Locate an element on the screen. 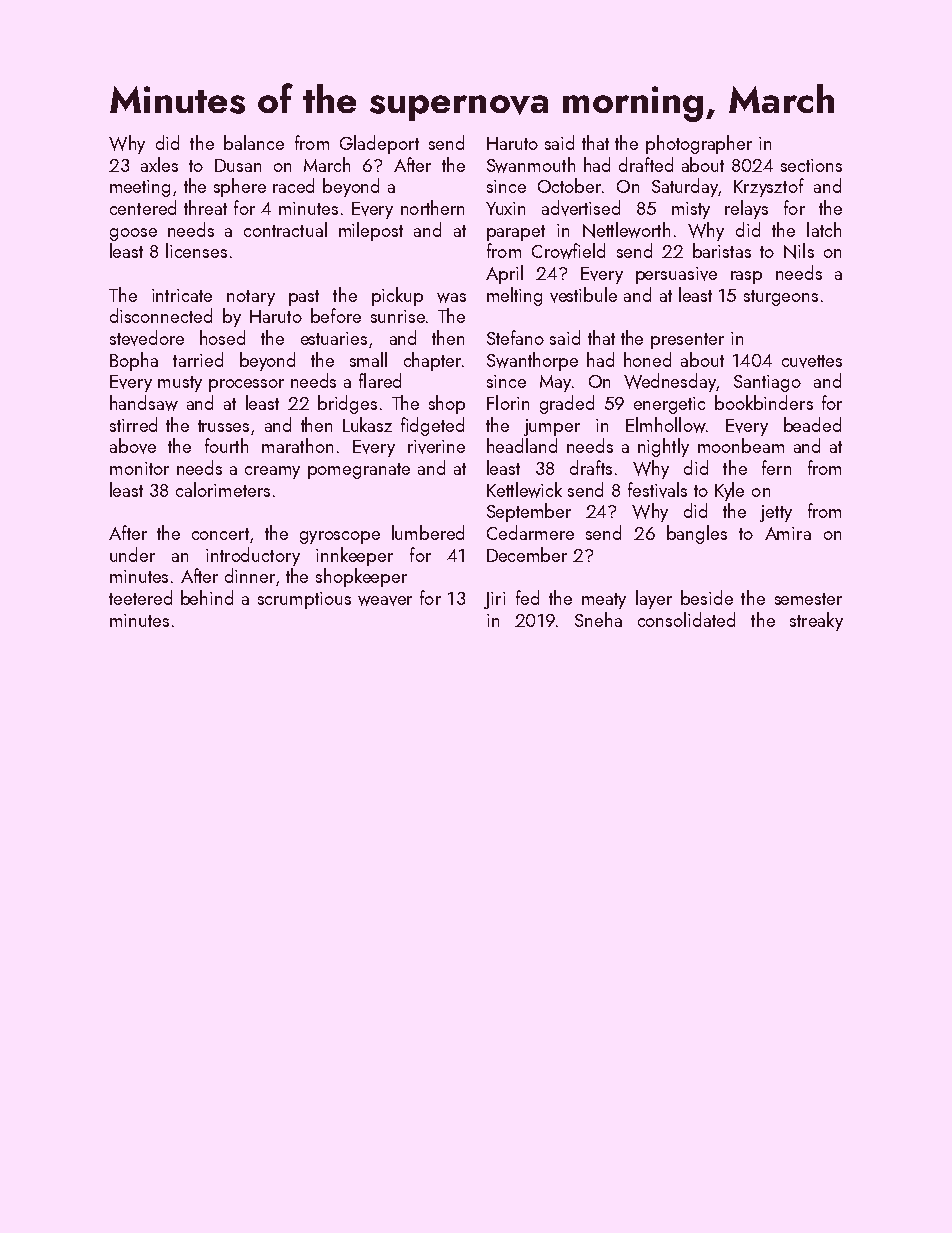 The width and height of the screenshot is (952, 1233). milepost is located at coordinates (371, 231).
